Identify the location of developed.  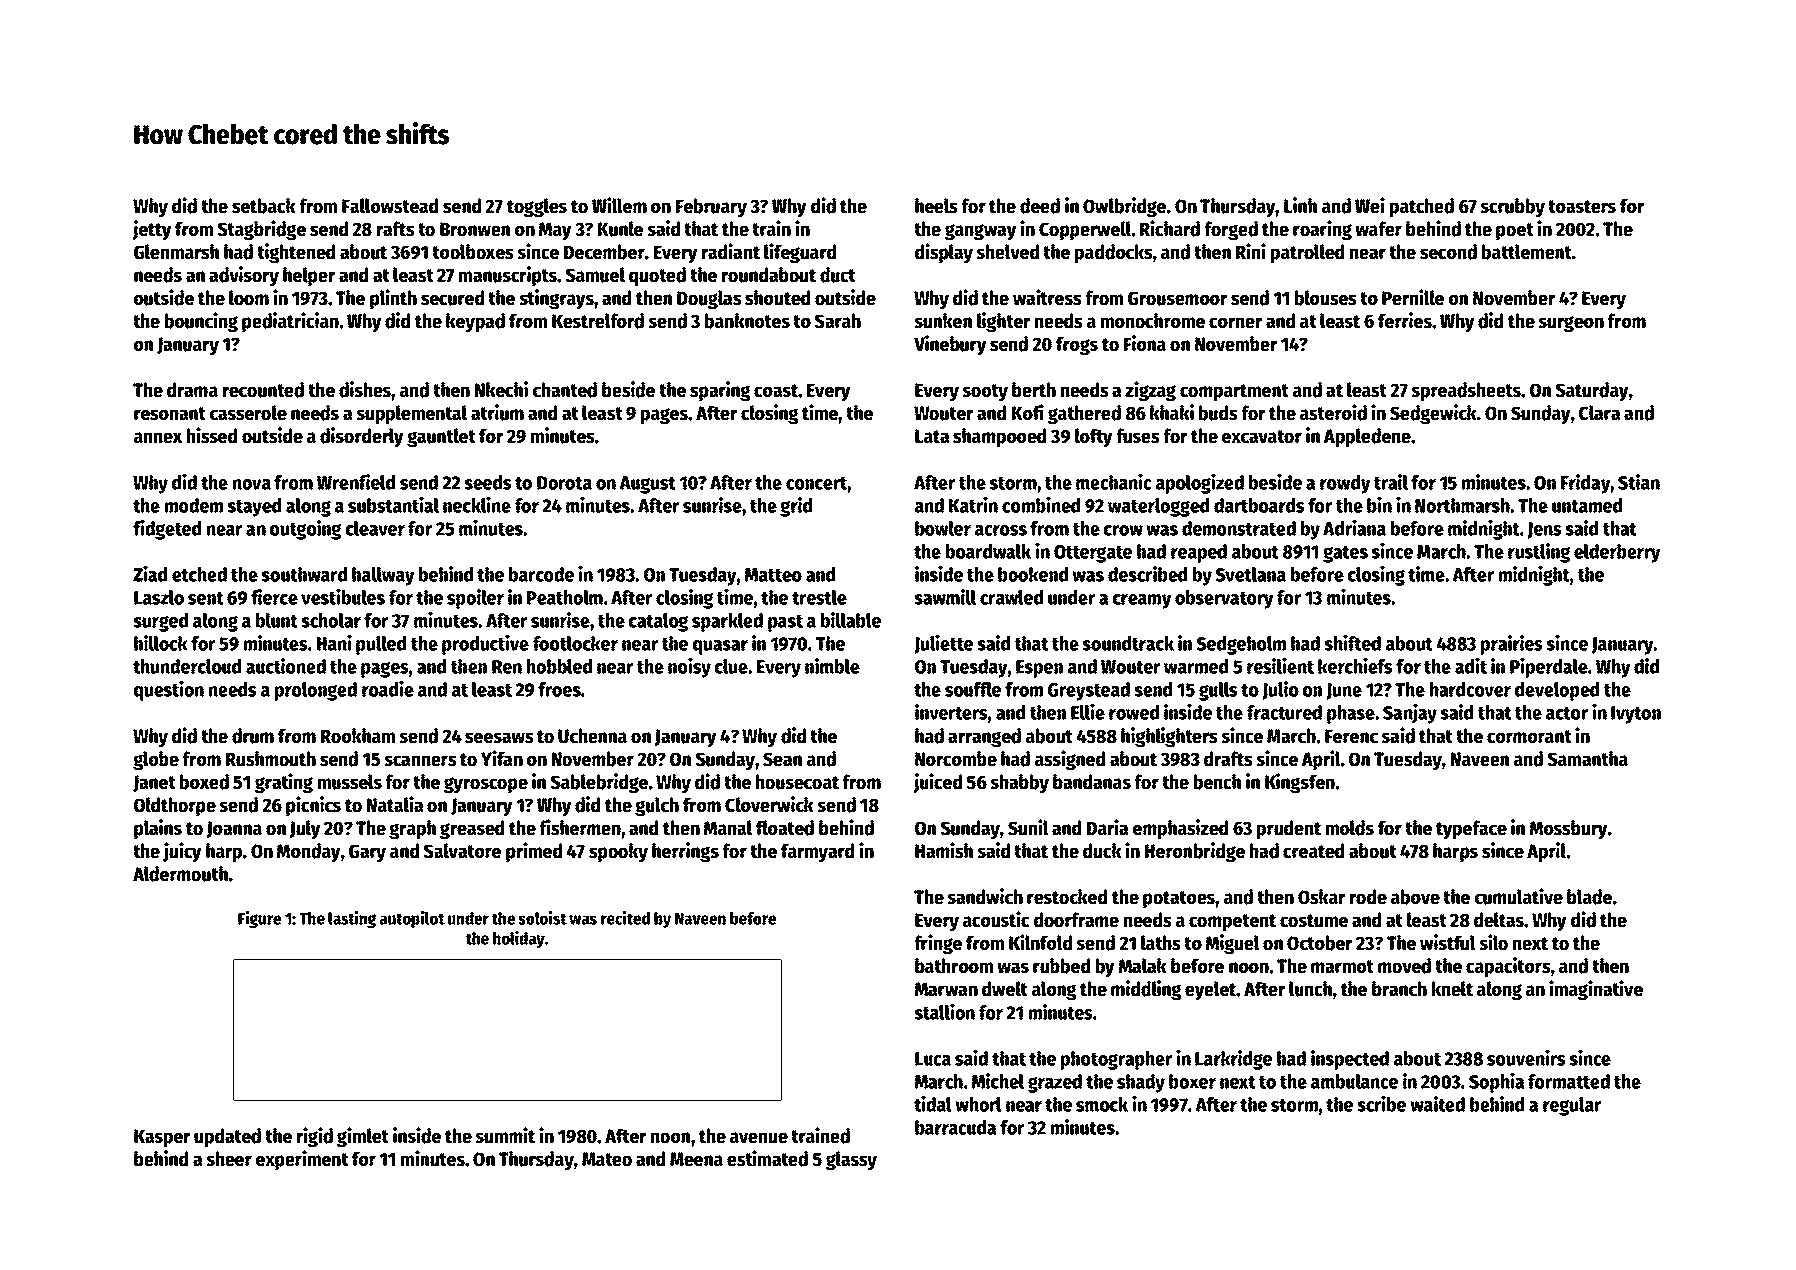
(1557, 691).
